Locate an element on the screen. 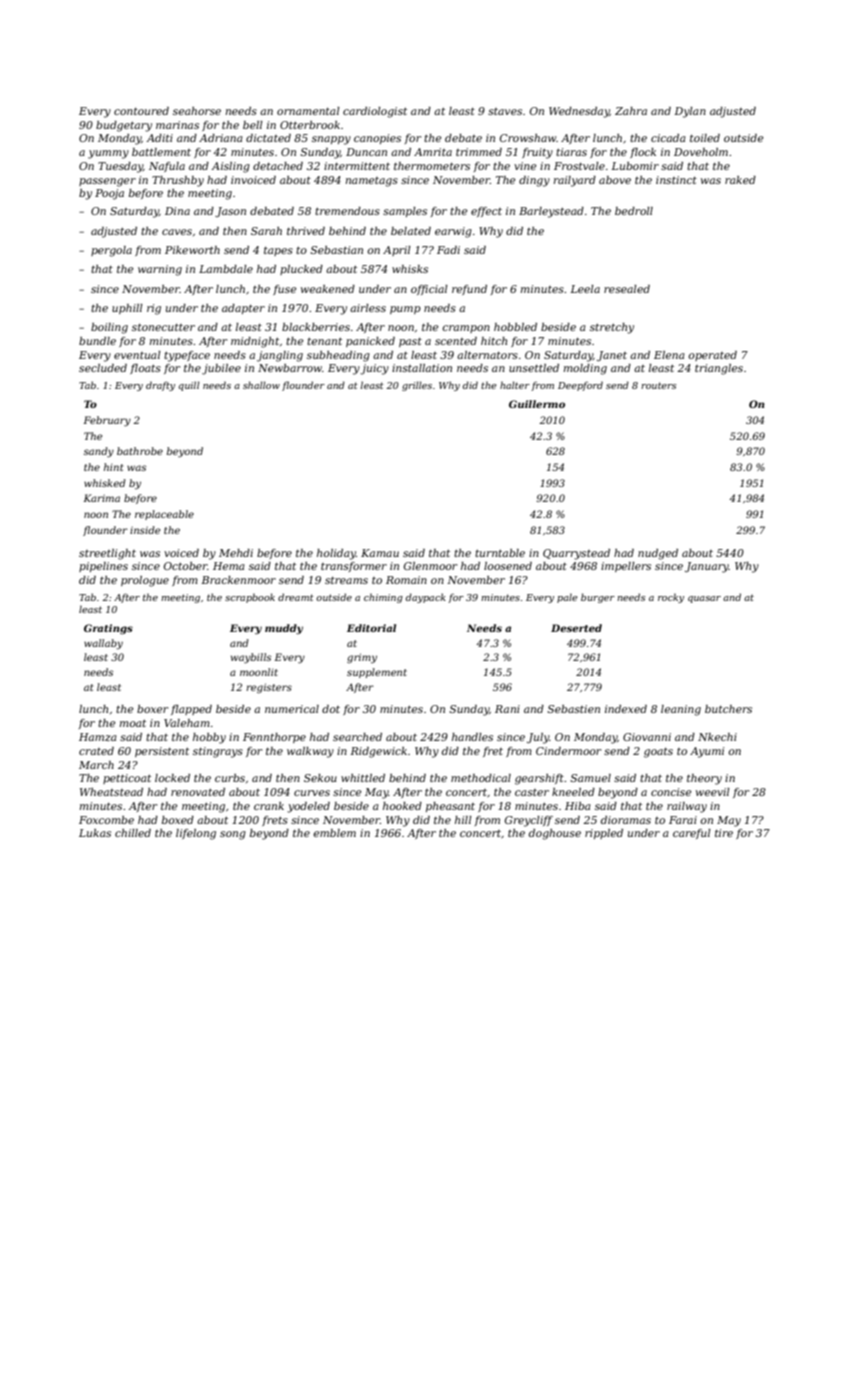 Image resolution: width=849 pixels, height=1400 pixels. tire is located at coordinates (724, 833).
